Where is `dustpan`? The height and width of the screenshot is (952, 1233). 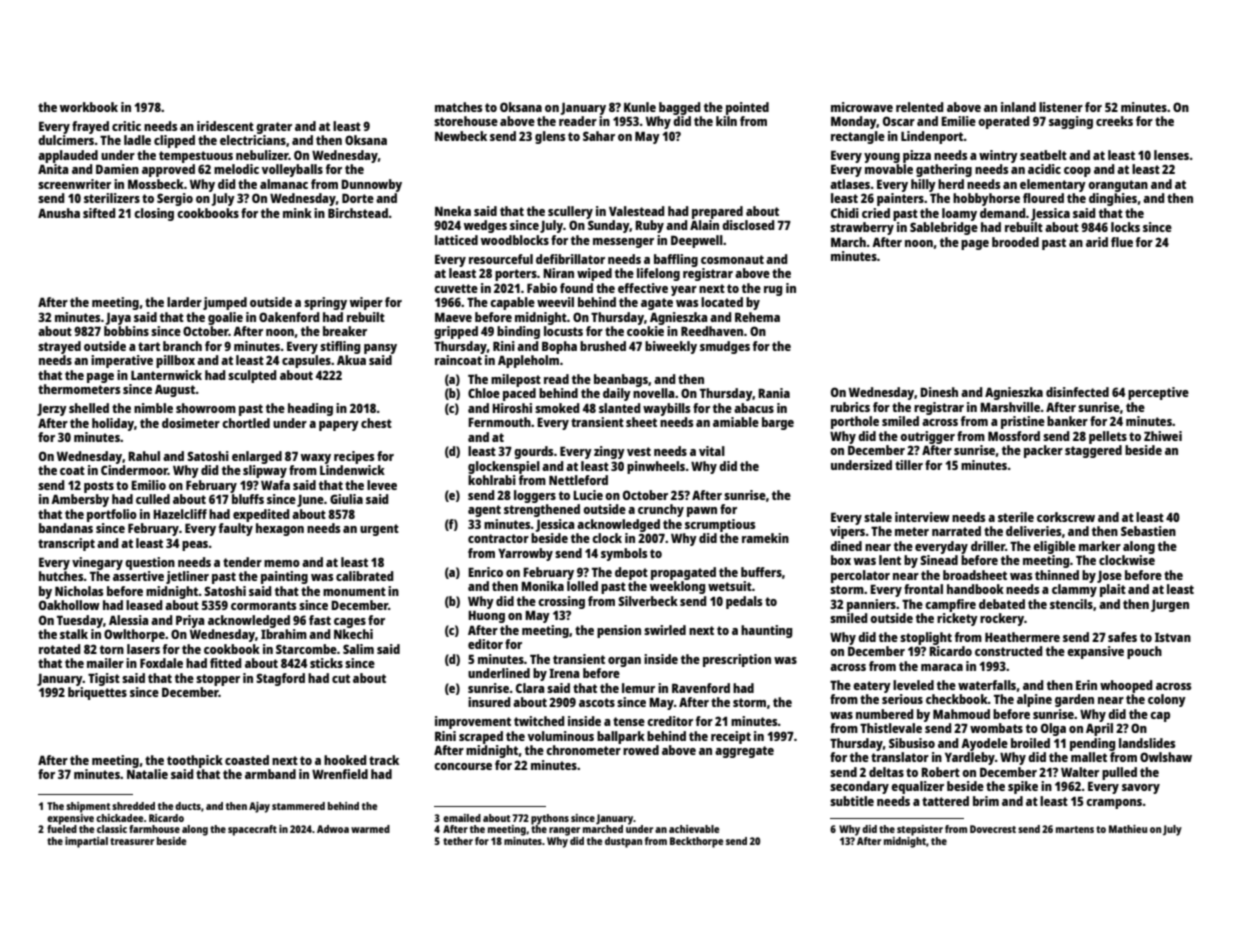
dustpan is located at coordinates (623, 842).
